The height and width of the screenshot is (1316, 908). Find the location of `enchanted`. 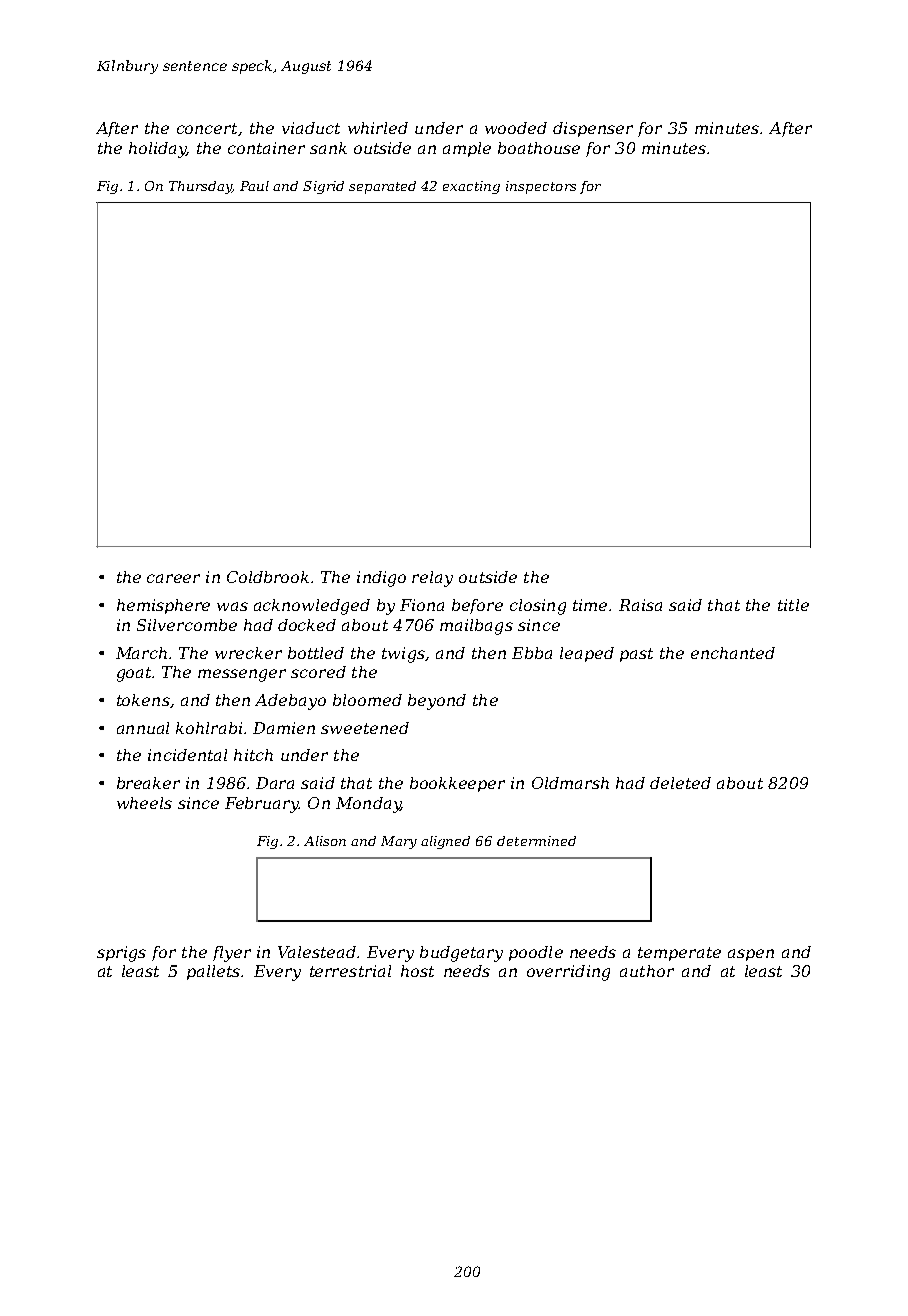

enchanted is located at coordinates (733, 653).
